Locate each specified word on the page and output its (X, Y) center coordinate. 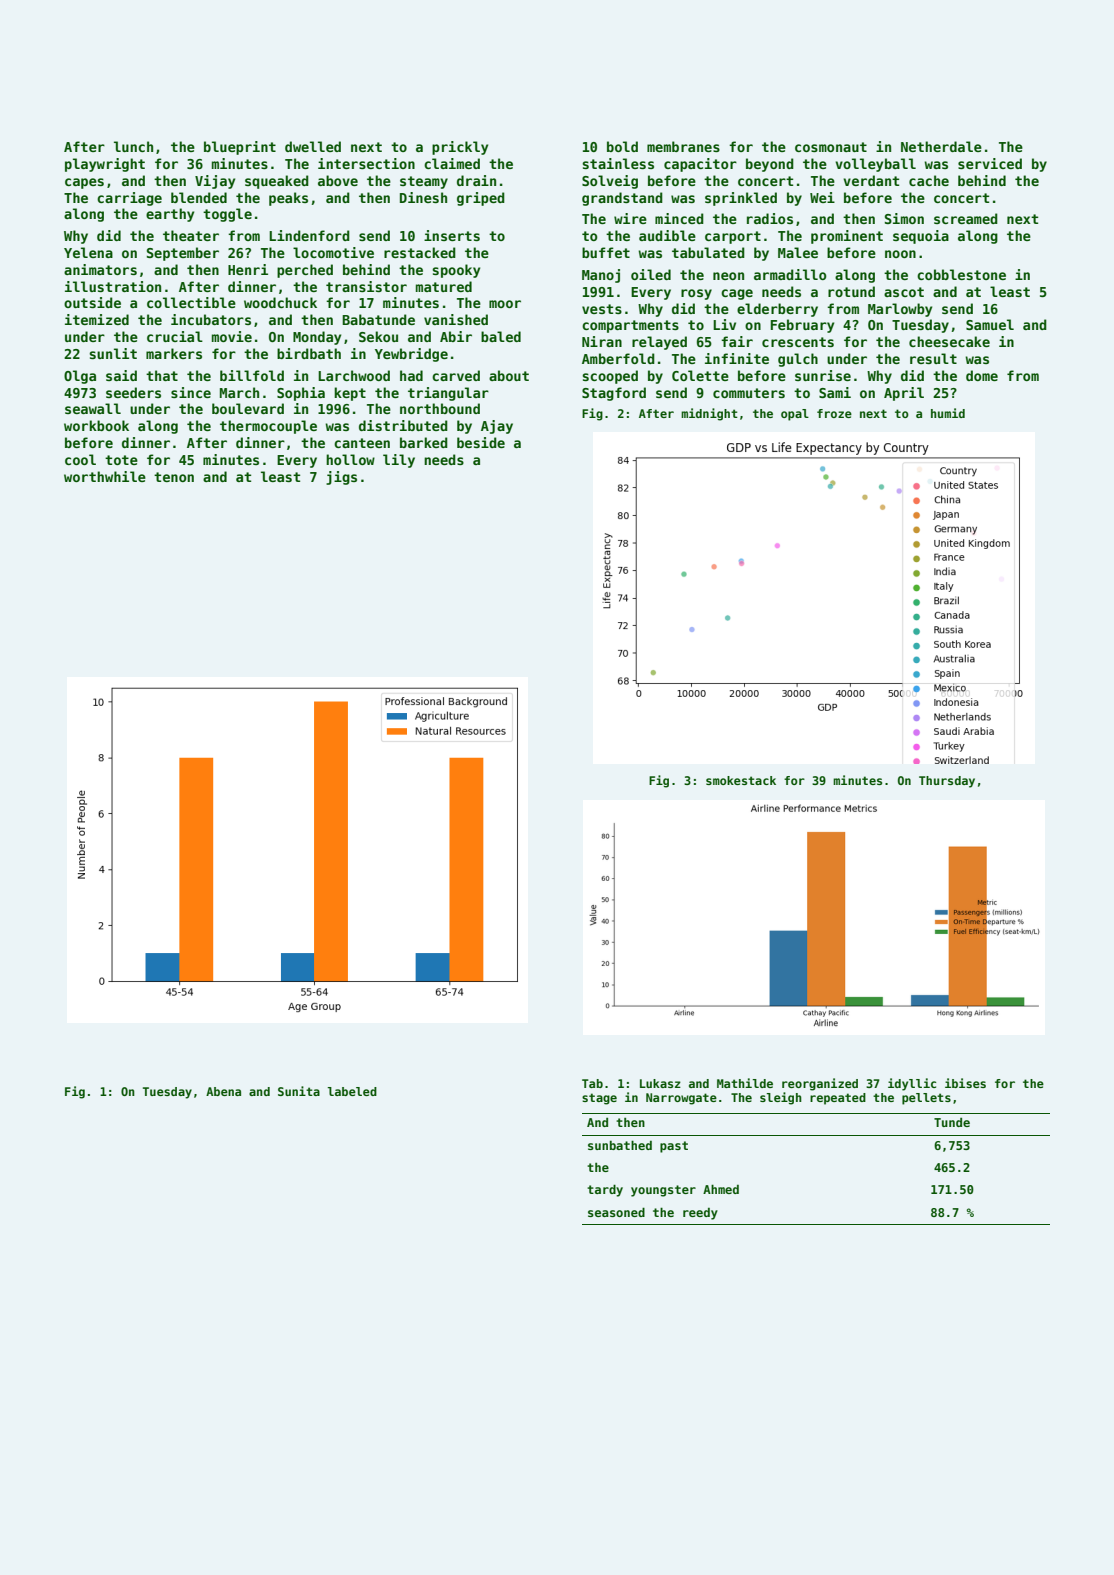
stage (599, 1099)
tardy (605, 1190)
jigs (341, 478)
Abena (223, 1091)
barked (424, 442)
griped (481, 199)
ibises (965, 1083)
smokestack (741, 780)
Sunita (299, 1091)
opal (795, 415)
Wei (822, 197)
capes (84, 183)
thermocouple (268, 427)
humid (948, 413)
